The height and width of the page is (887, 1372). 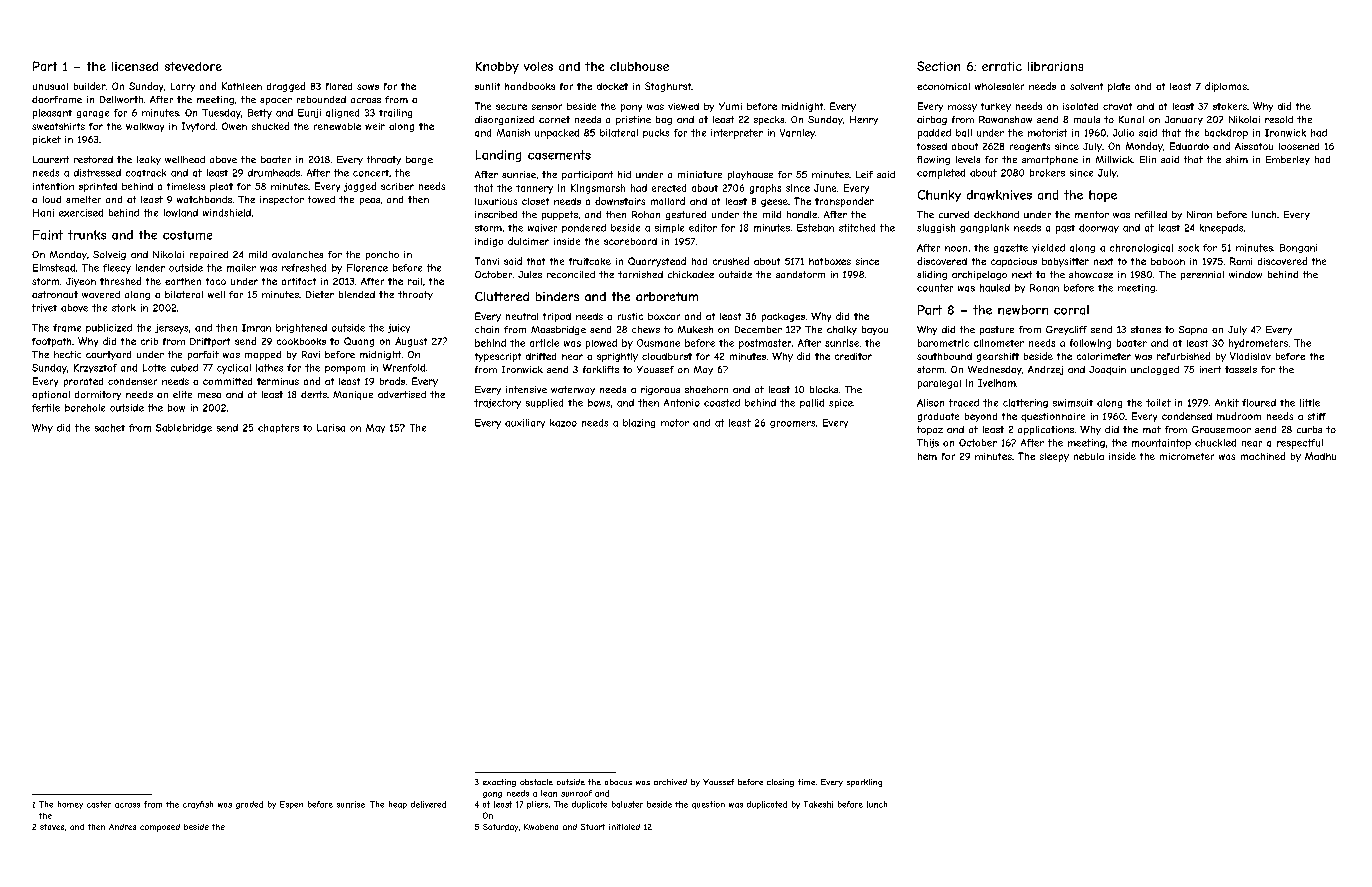 What do you see at coordinates (249, 805) in the page?
I see `graded` at bounding box center [249, 805].
